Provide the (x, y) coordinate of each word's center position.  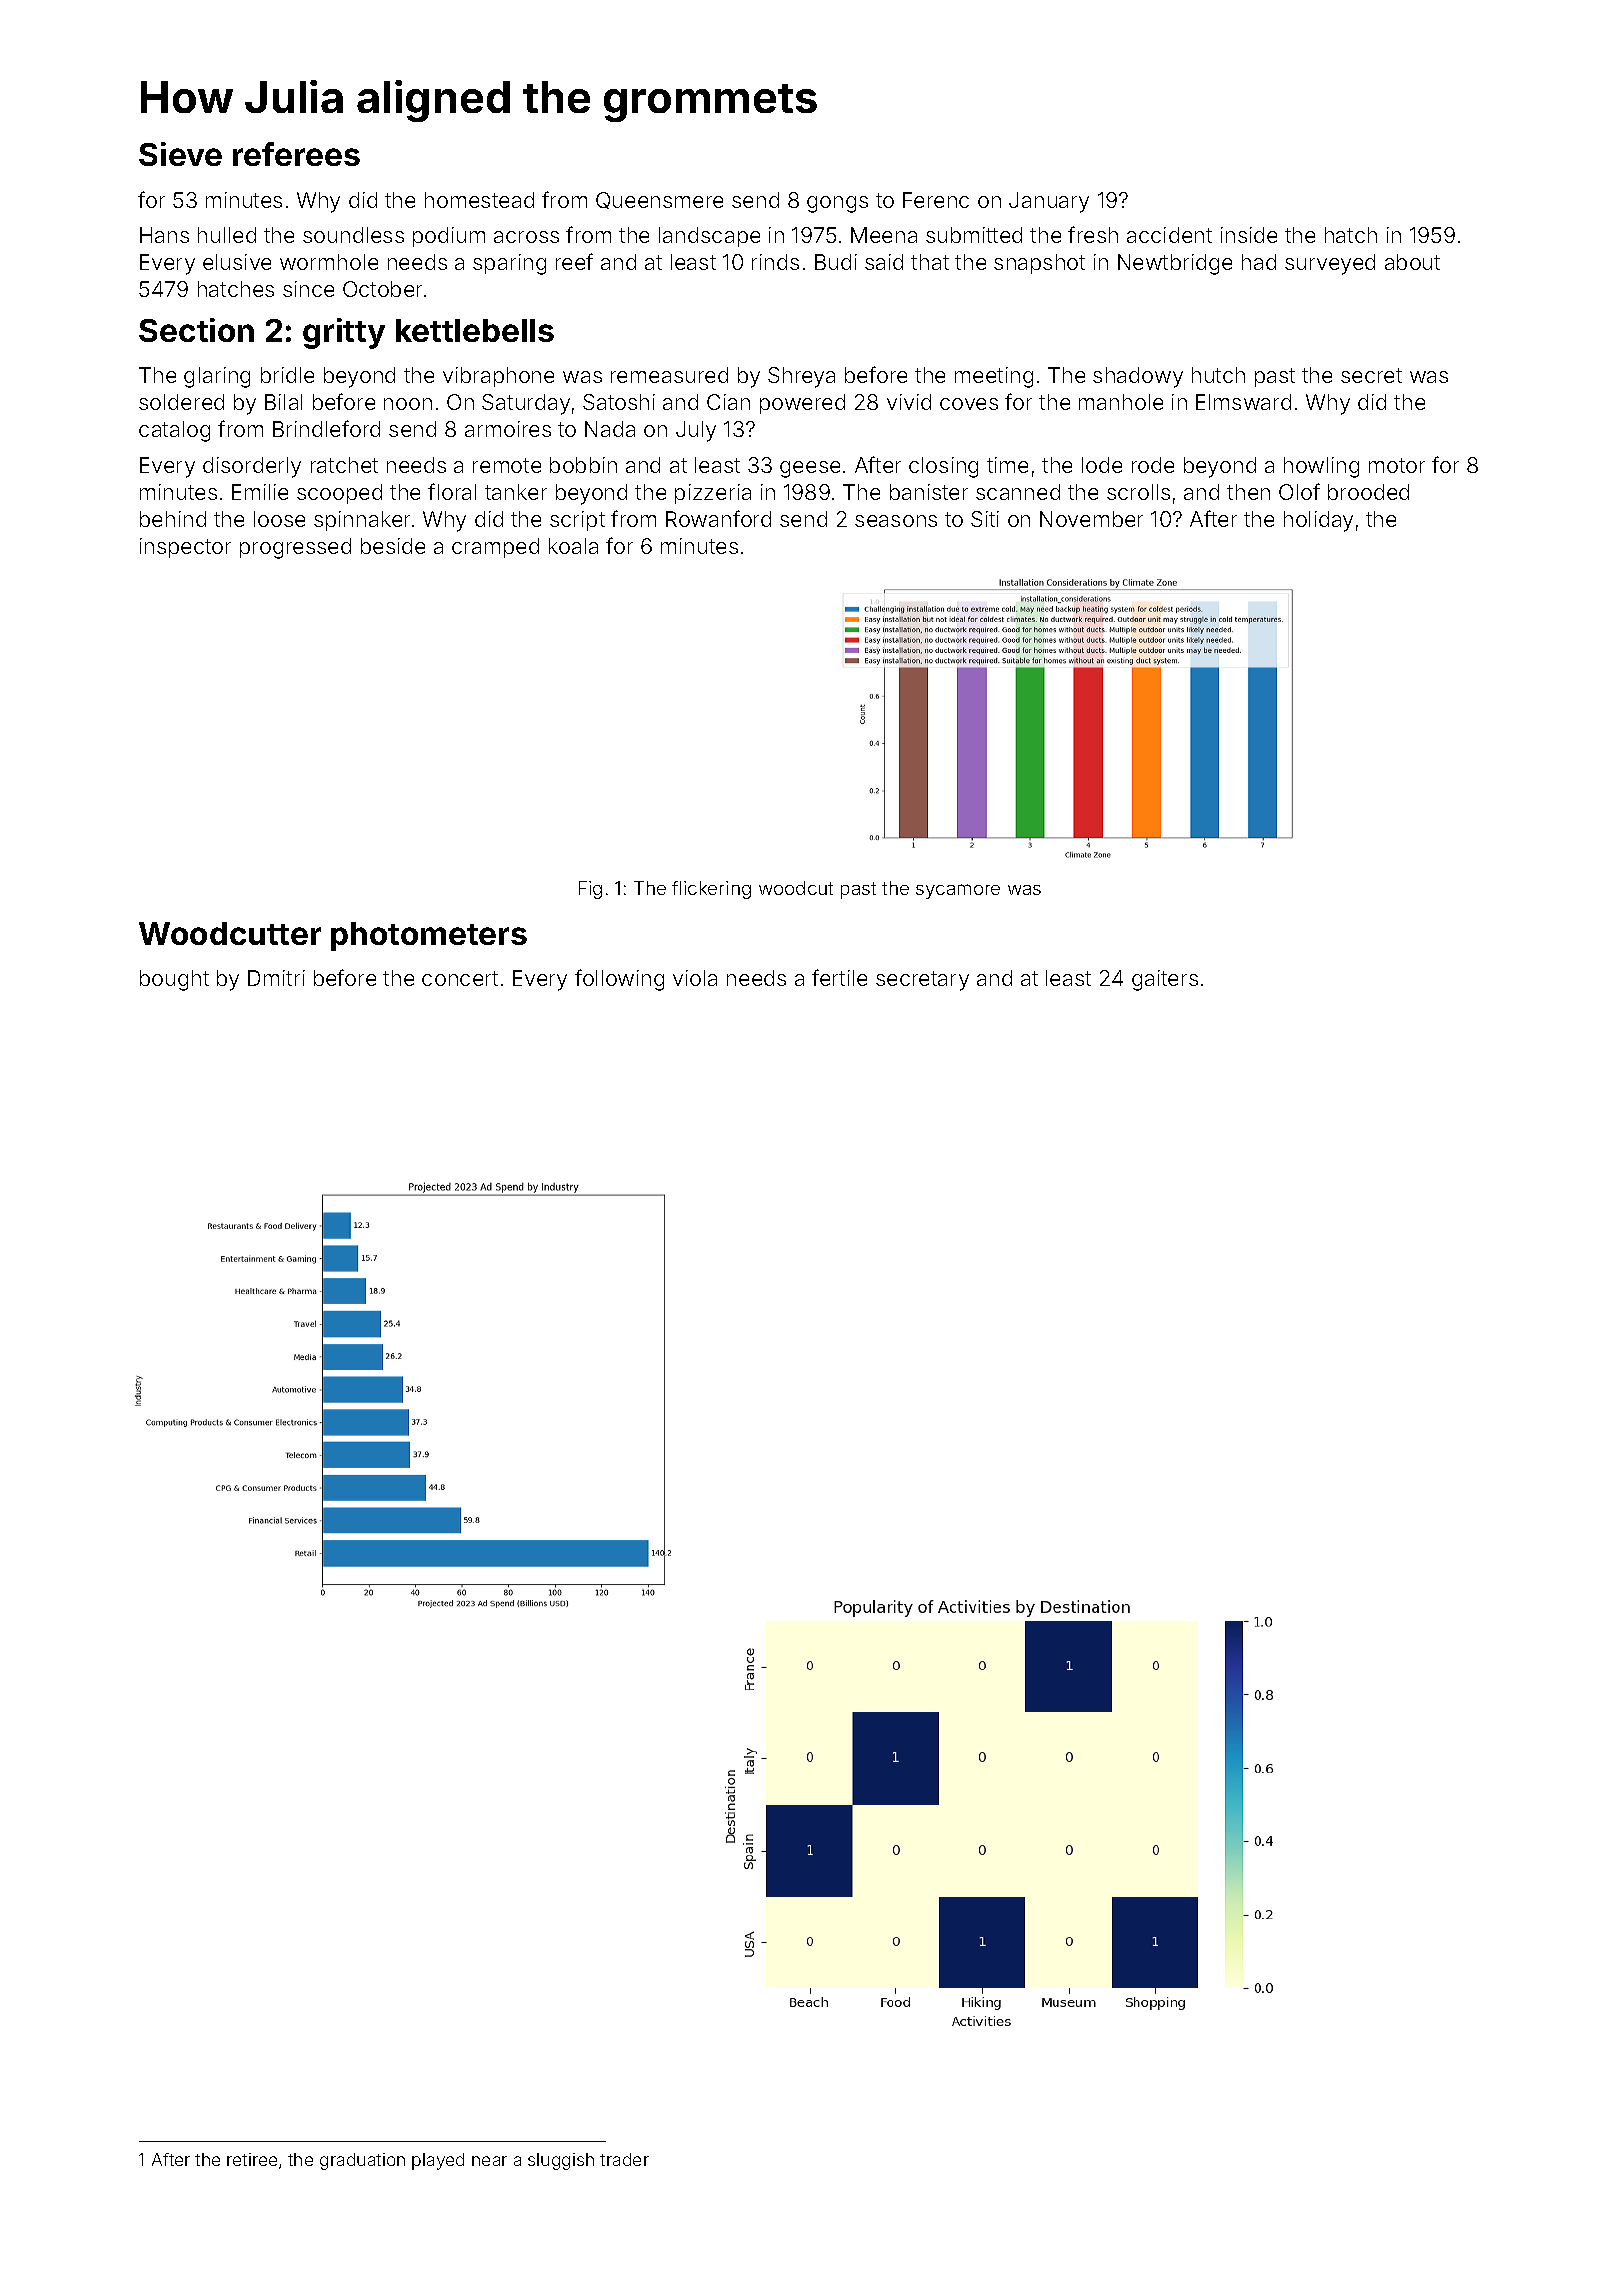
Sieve (180, 154)
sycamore (958, 891)
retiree (252, 2159)
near (489, 2161)
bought (174, 980)
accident (1169, 235)
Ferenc (936, 200)
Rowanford (718, 518)
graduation (362, 2161)
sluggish (561, 2161)
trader (624, 2159)
